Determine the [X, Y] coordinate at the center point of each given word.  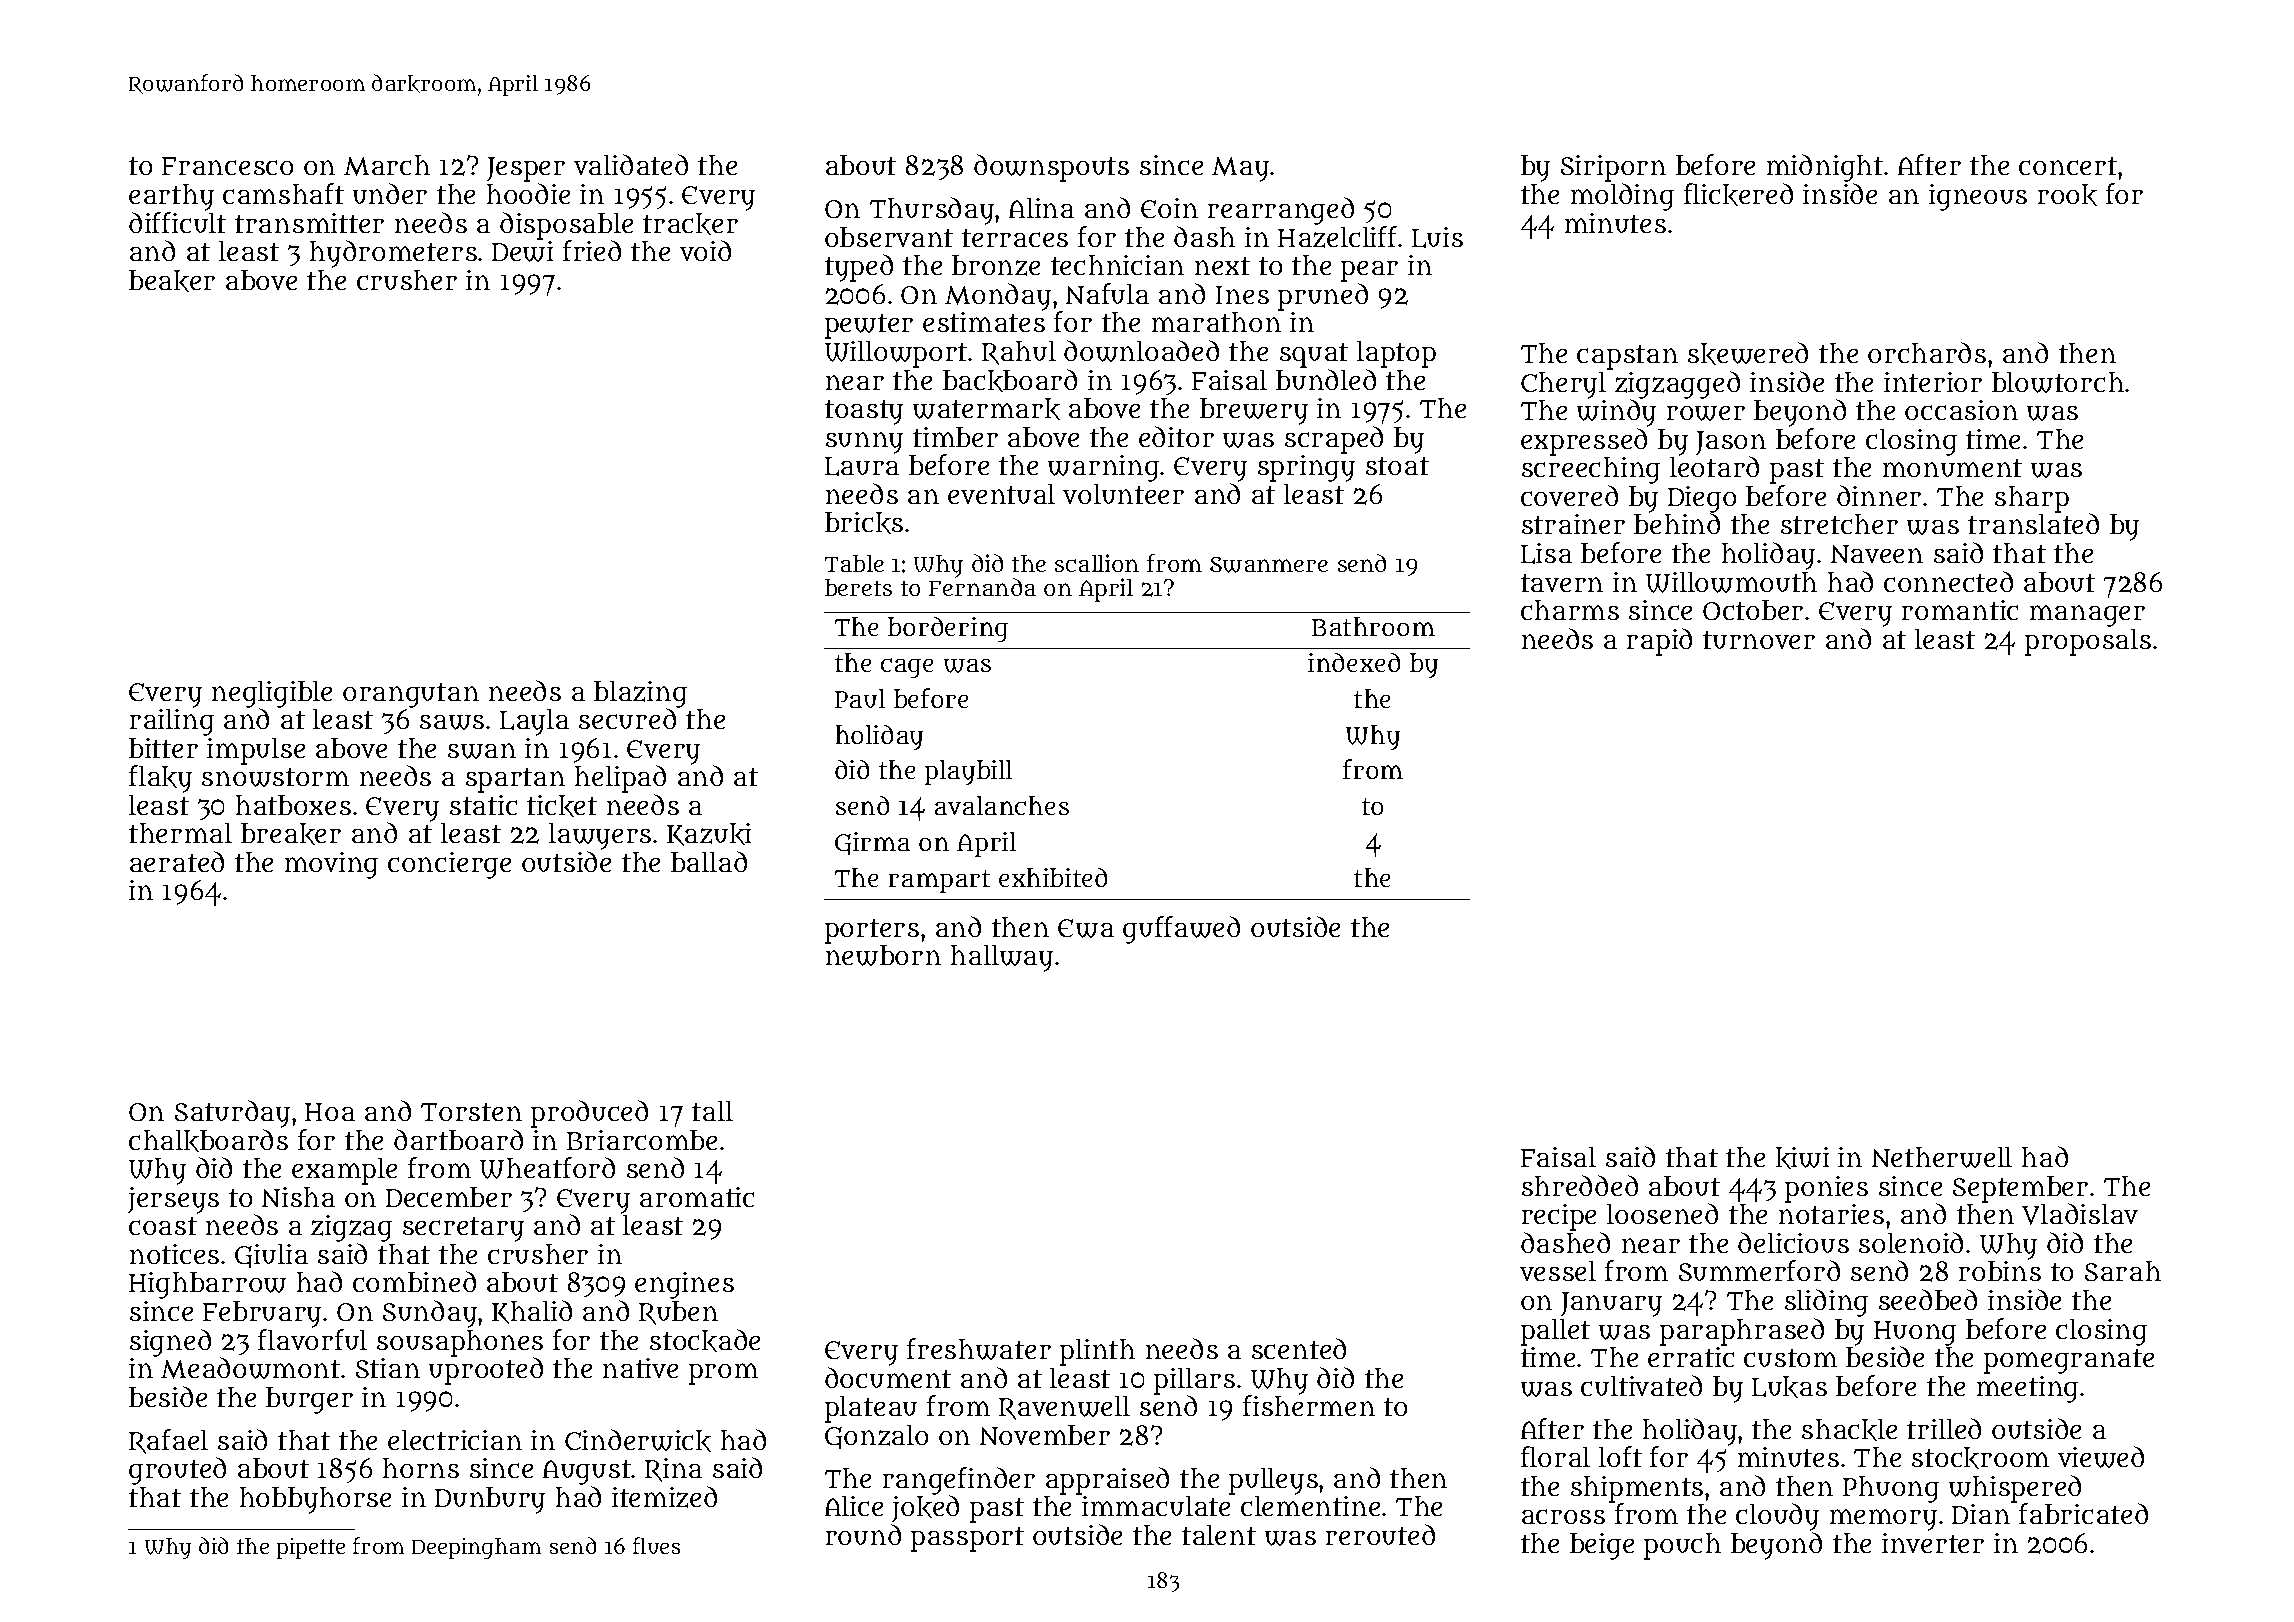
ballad [709, 861]
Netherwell [1942, 1157]
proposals [2088, 642]
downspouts [1051, 168]
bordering [948, 629]
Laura [862, 466]
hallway [1002, 958]
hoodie [528, 193]
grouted [177, 1471]
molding [1622, 197]
